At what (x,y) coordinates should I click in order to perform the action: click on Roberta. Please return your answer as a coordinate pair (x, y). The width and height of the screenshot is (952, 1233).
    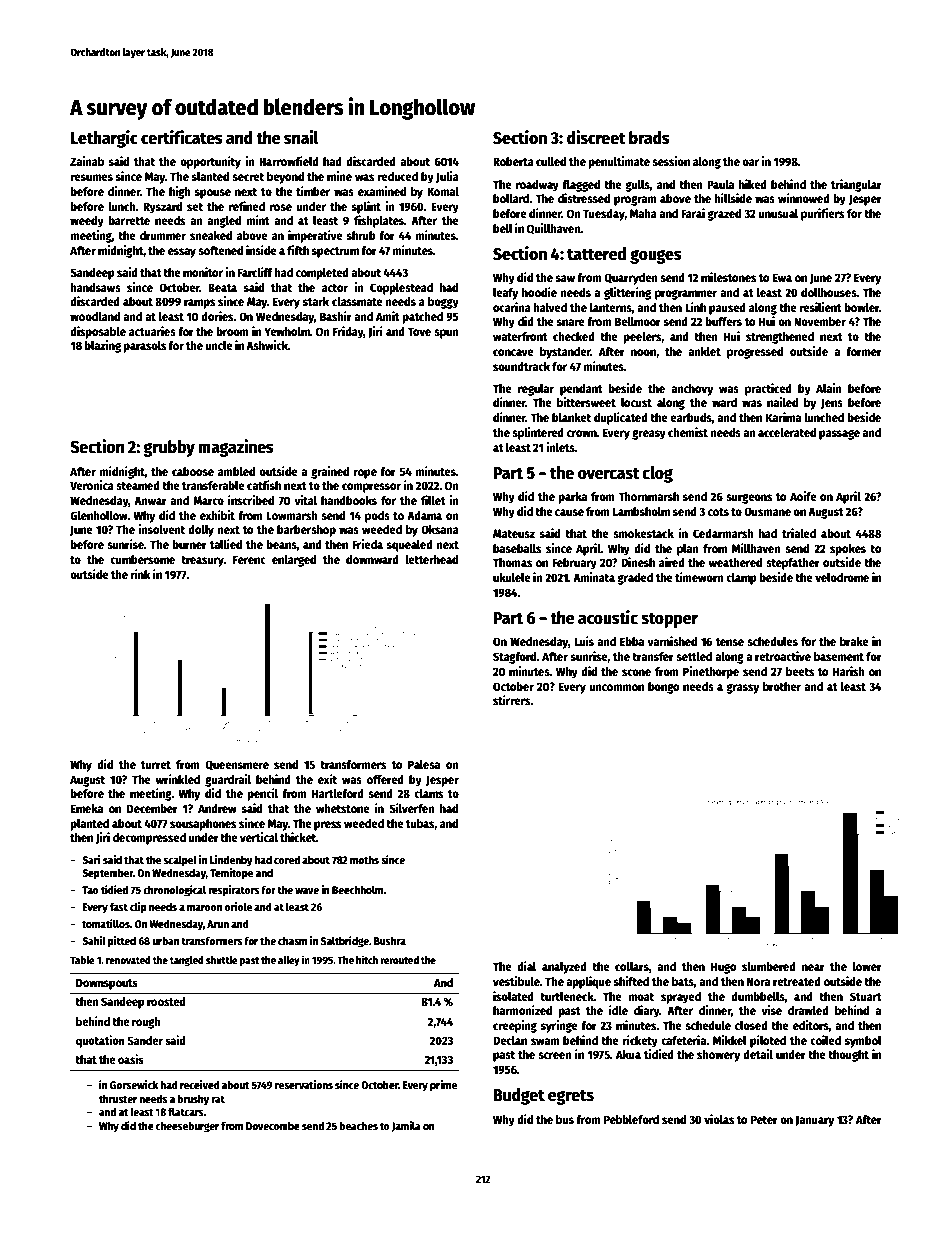
    Looking at the image, I should click on (513, 161).
